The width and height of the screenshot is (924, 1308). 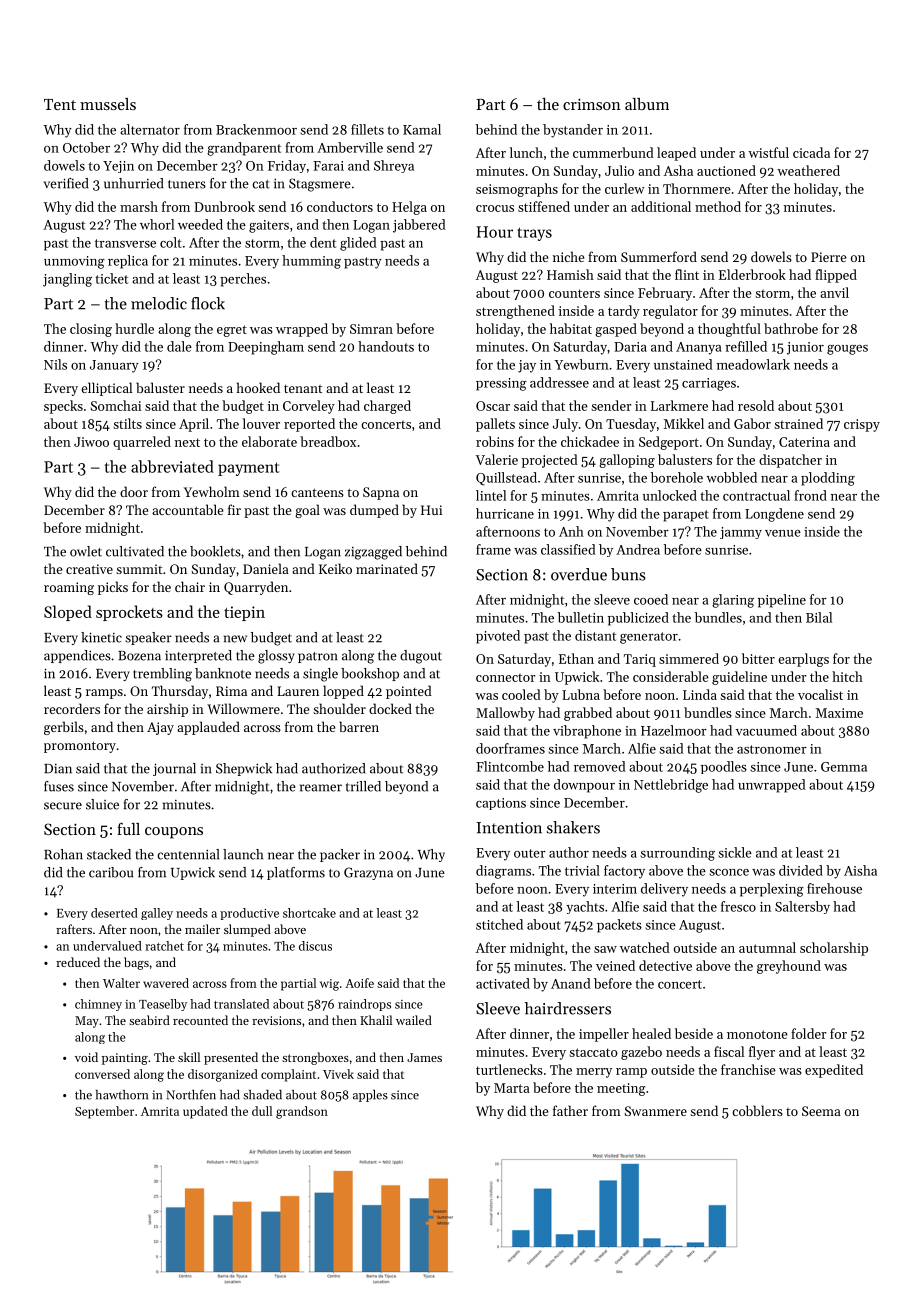 What do you see at coordinates (108, 104) in the screenshot?
I see `mussels` at bounding box center [108, 104].
